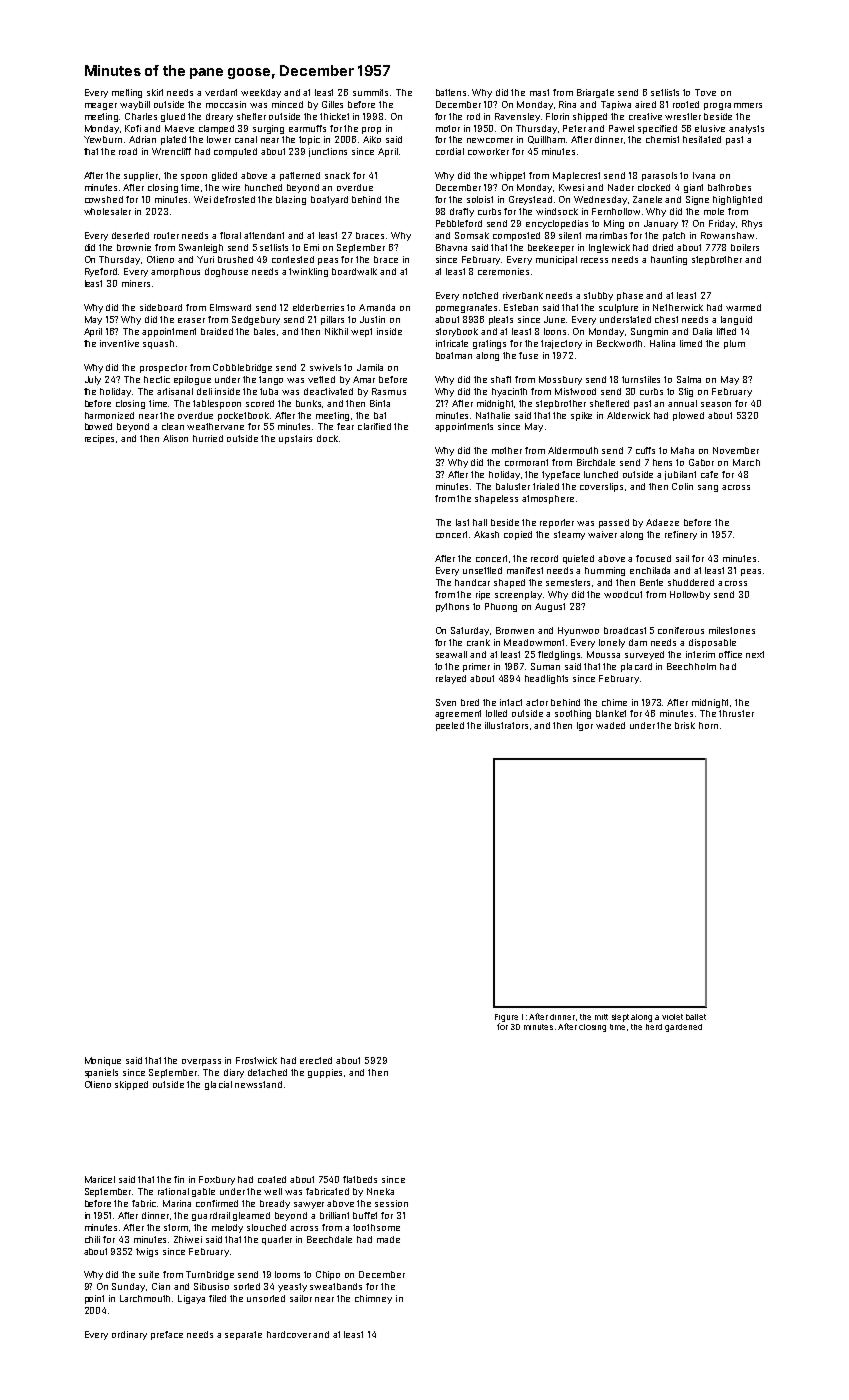 The image size is (849, 1400). What do you see at coordinates (446, 702) in the screenshot?
I see `Sven` at bounding box center [446, 702].
